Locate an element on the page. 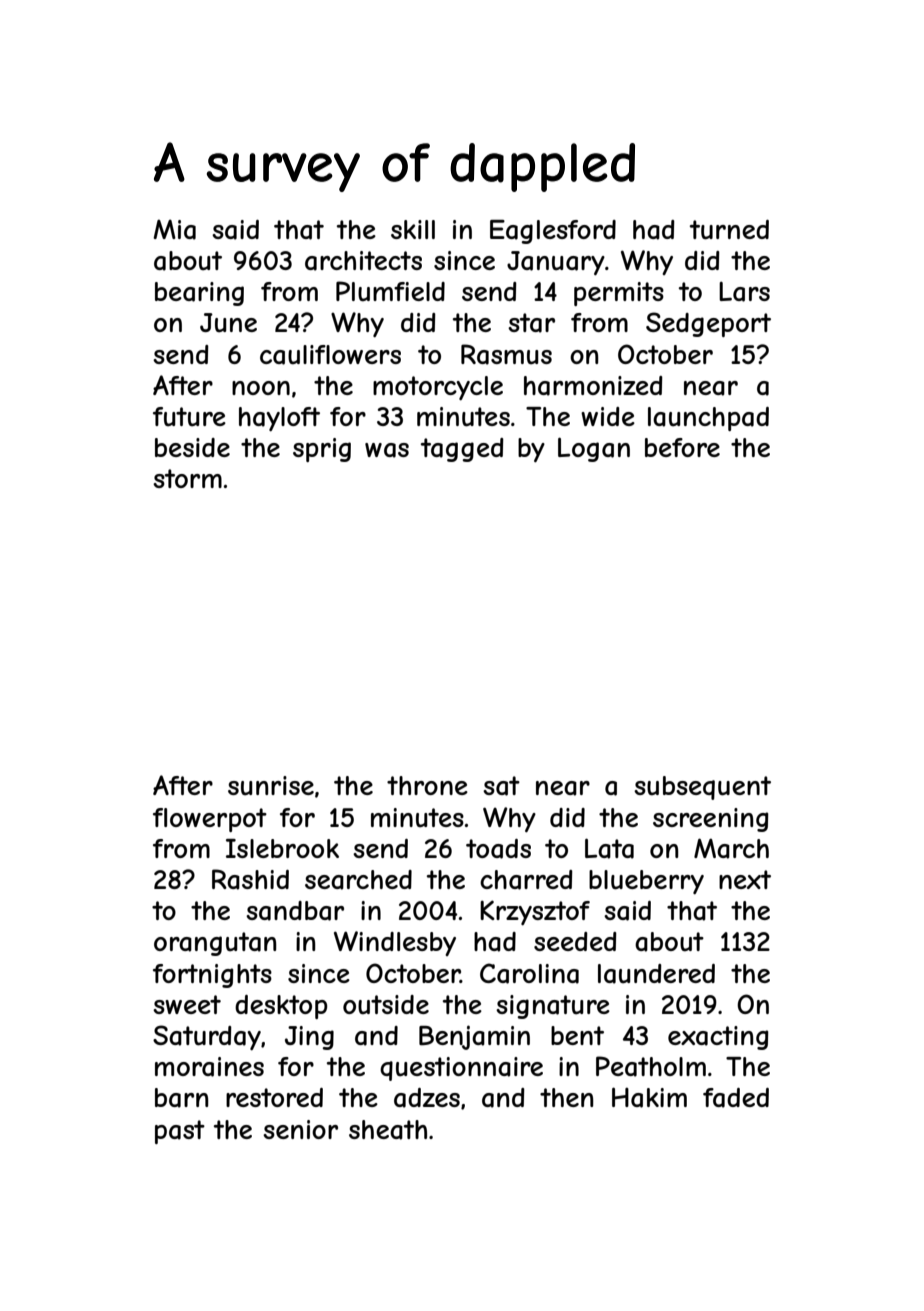 Image resolution: width=924 pixels, height=1311 pixels. was is located at coordinates (387, 450).
